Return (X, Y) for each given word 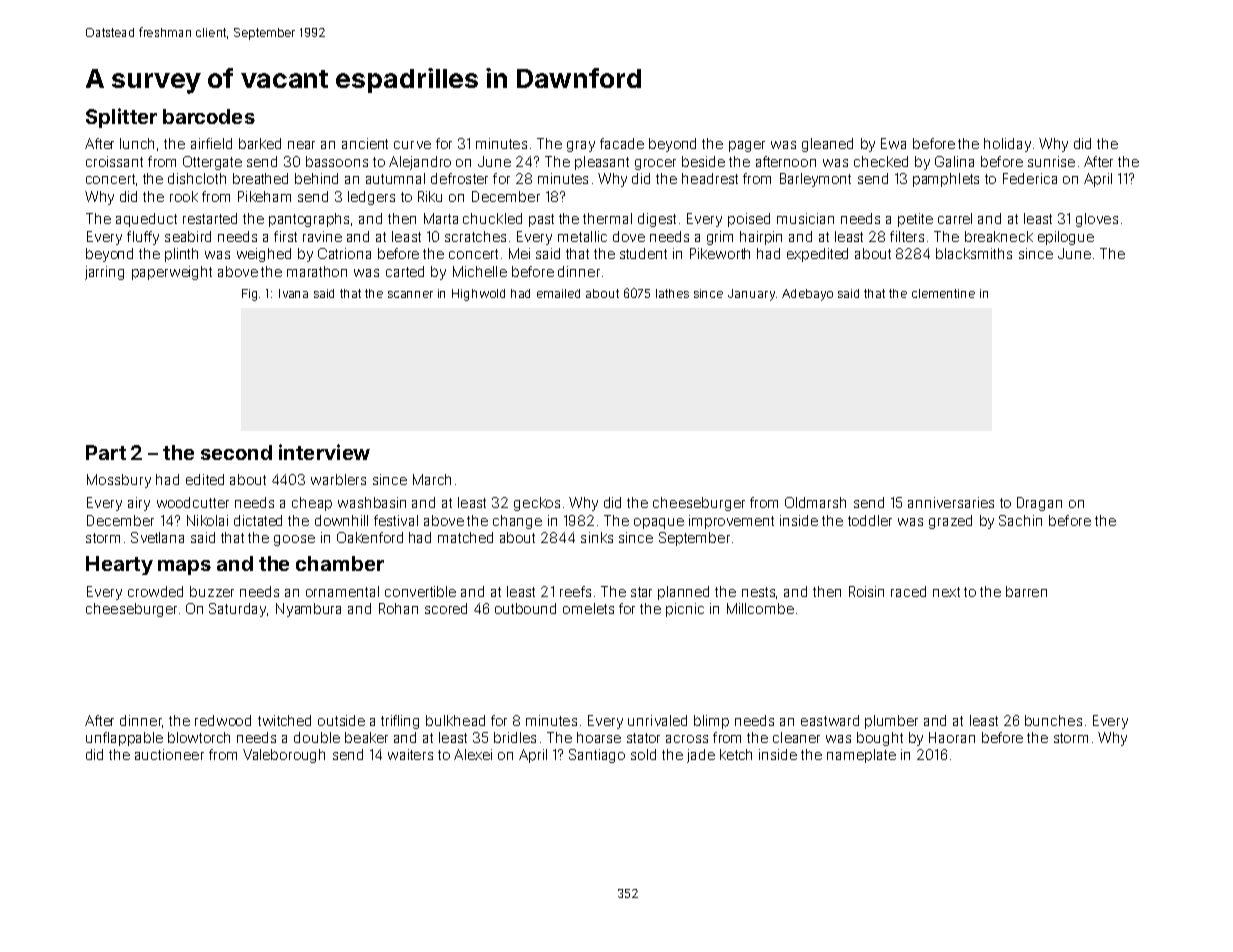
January (751, 295)
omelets (588, 608)
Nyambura (308, 610)
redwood (223, 720)
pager (747, 146)
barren (1026, 591)
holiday (1007, 145)
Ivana (293, 293)
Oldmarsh (815, 502)
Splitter (121, 118)
